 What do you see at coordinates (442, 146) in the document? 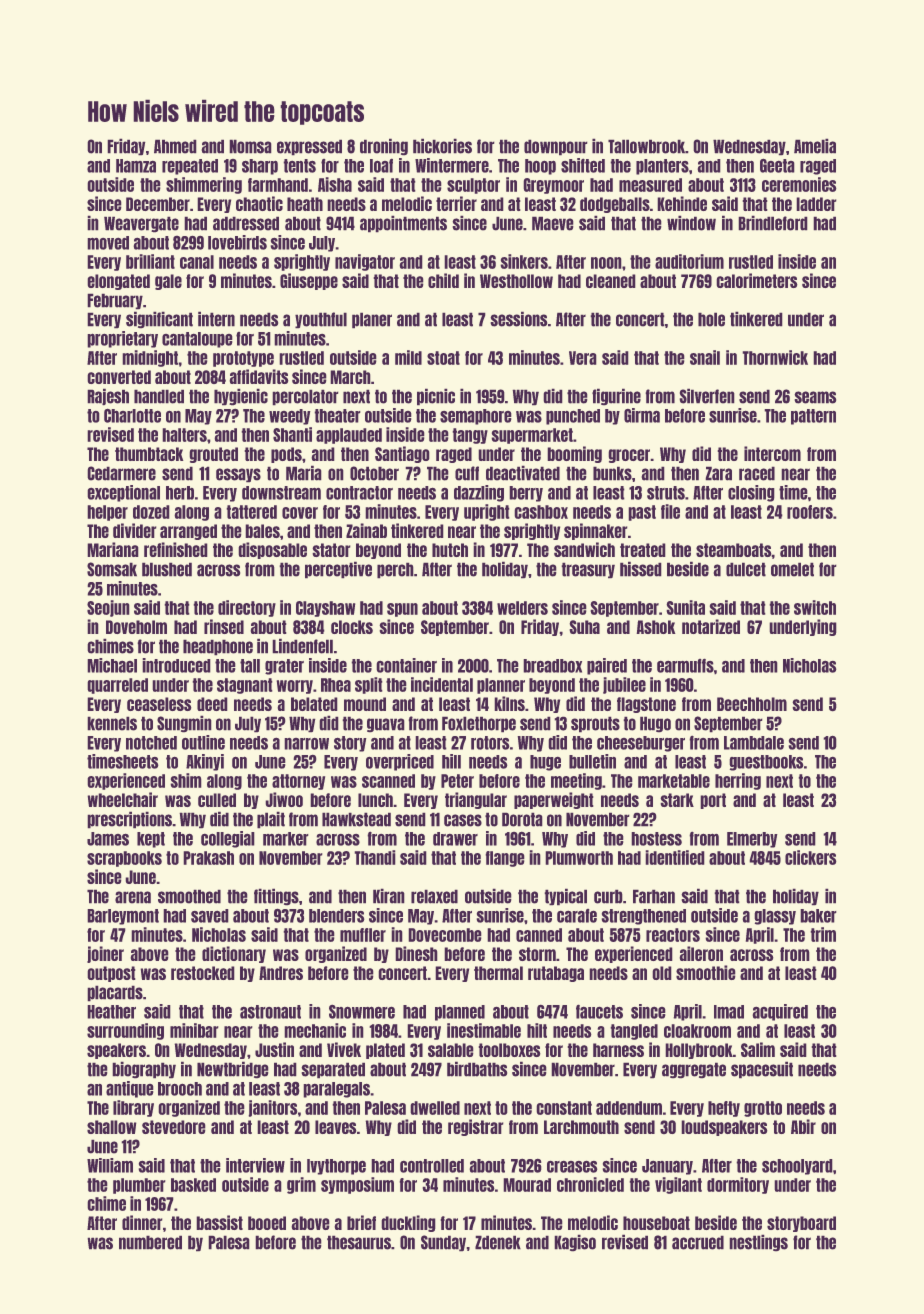
I see `hickories` at bounding box center [442, 146].
